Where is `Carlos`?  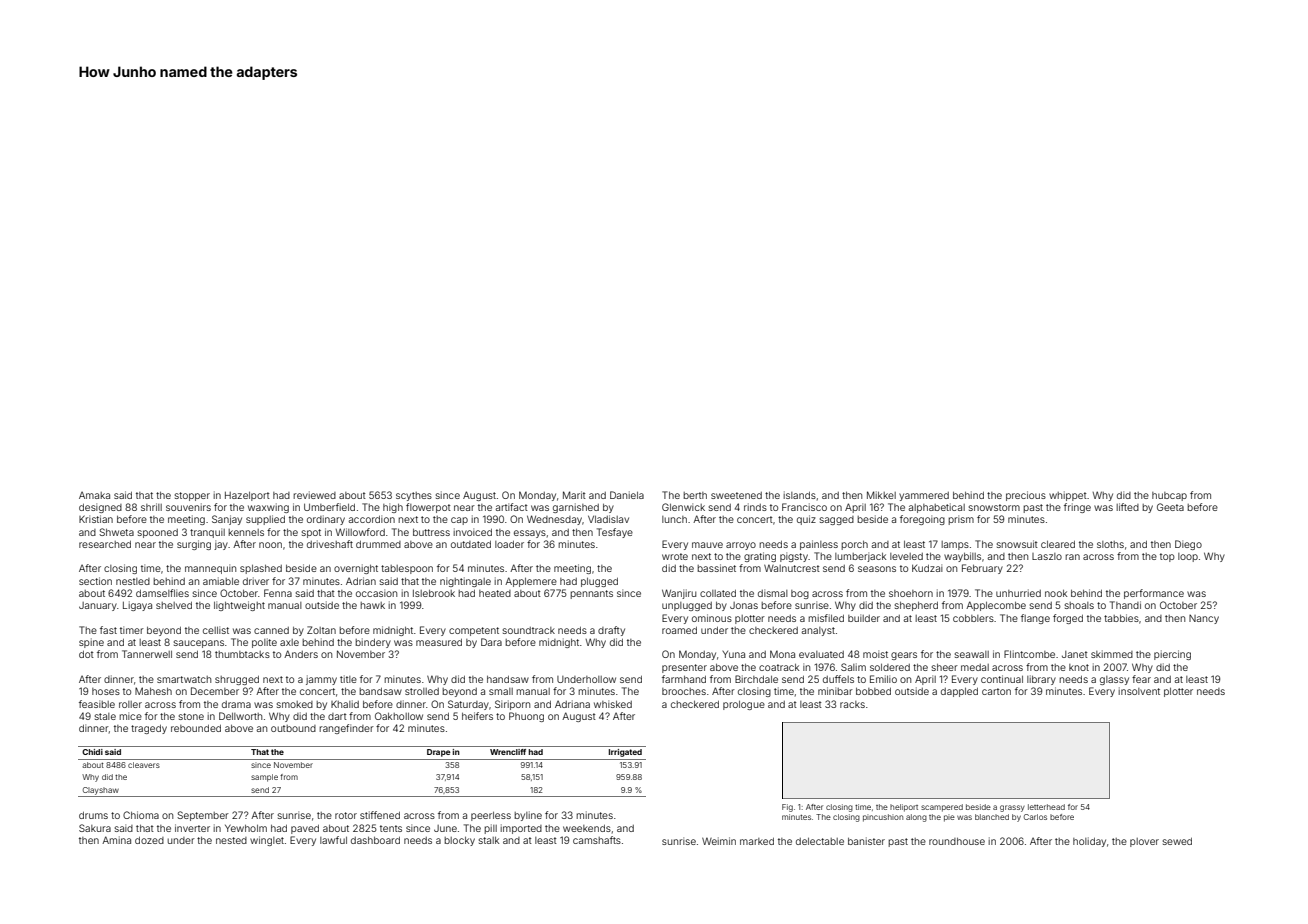 Carlos is located at coordinates (1035, 817).
